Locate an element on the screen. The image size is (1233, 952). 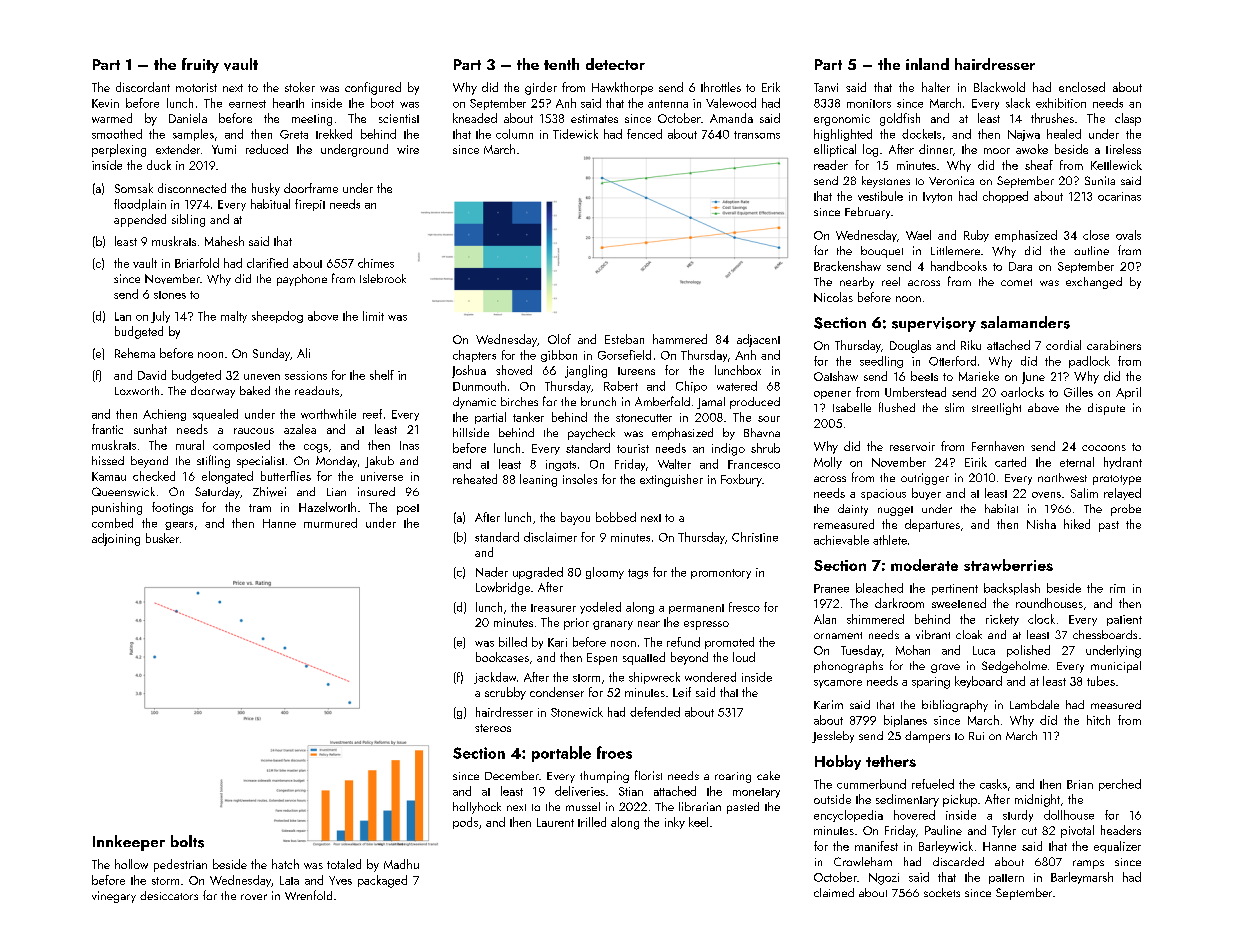
casks is located at coordinates (993, 784).
